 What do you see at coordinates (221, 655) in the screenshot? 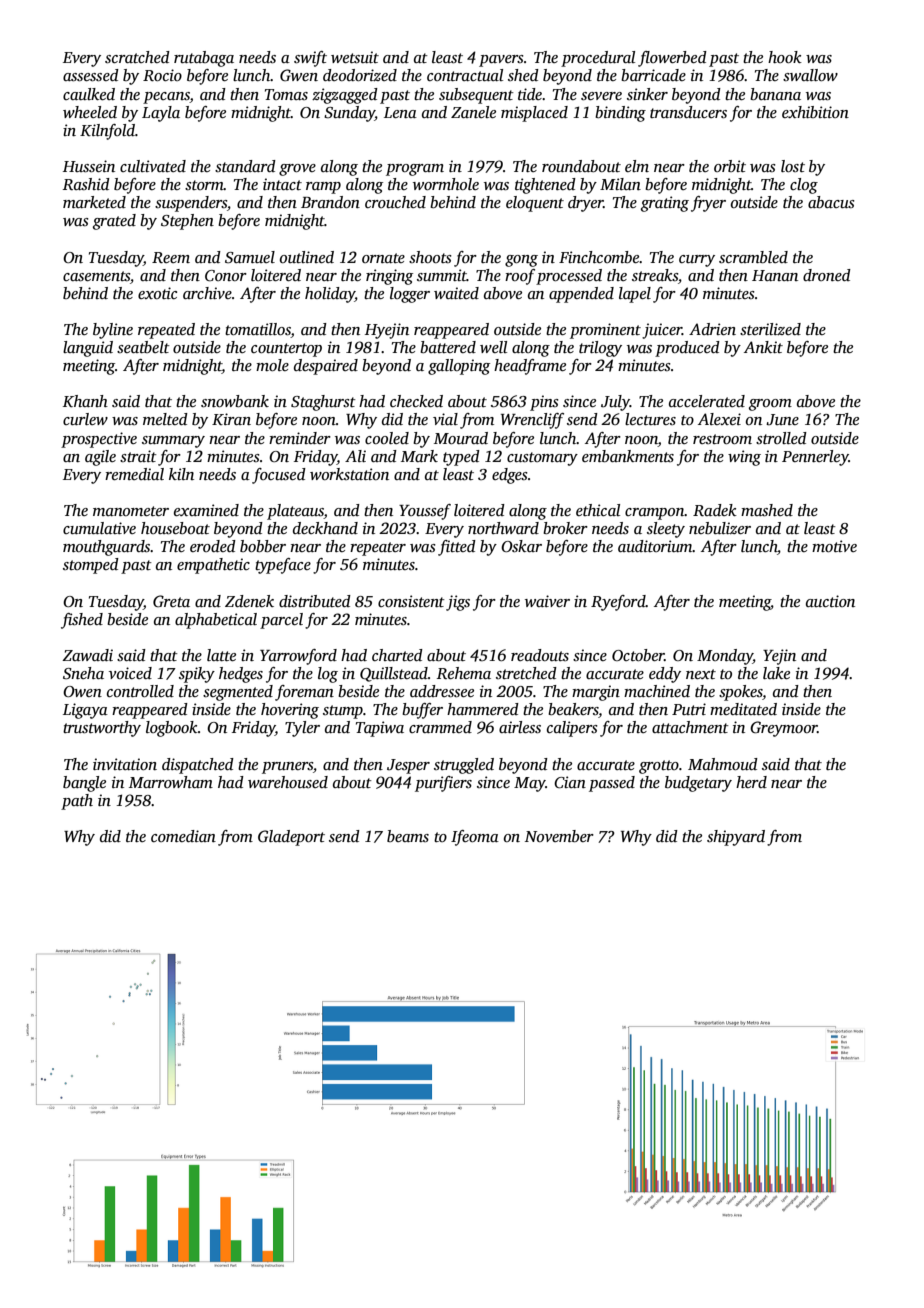
I see `latte` at bounding box center [221, 655].
